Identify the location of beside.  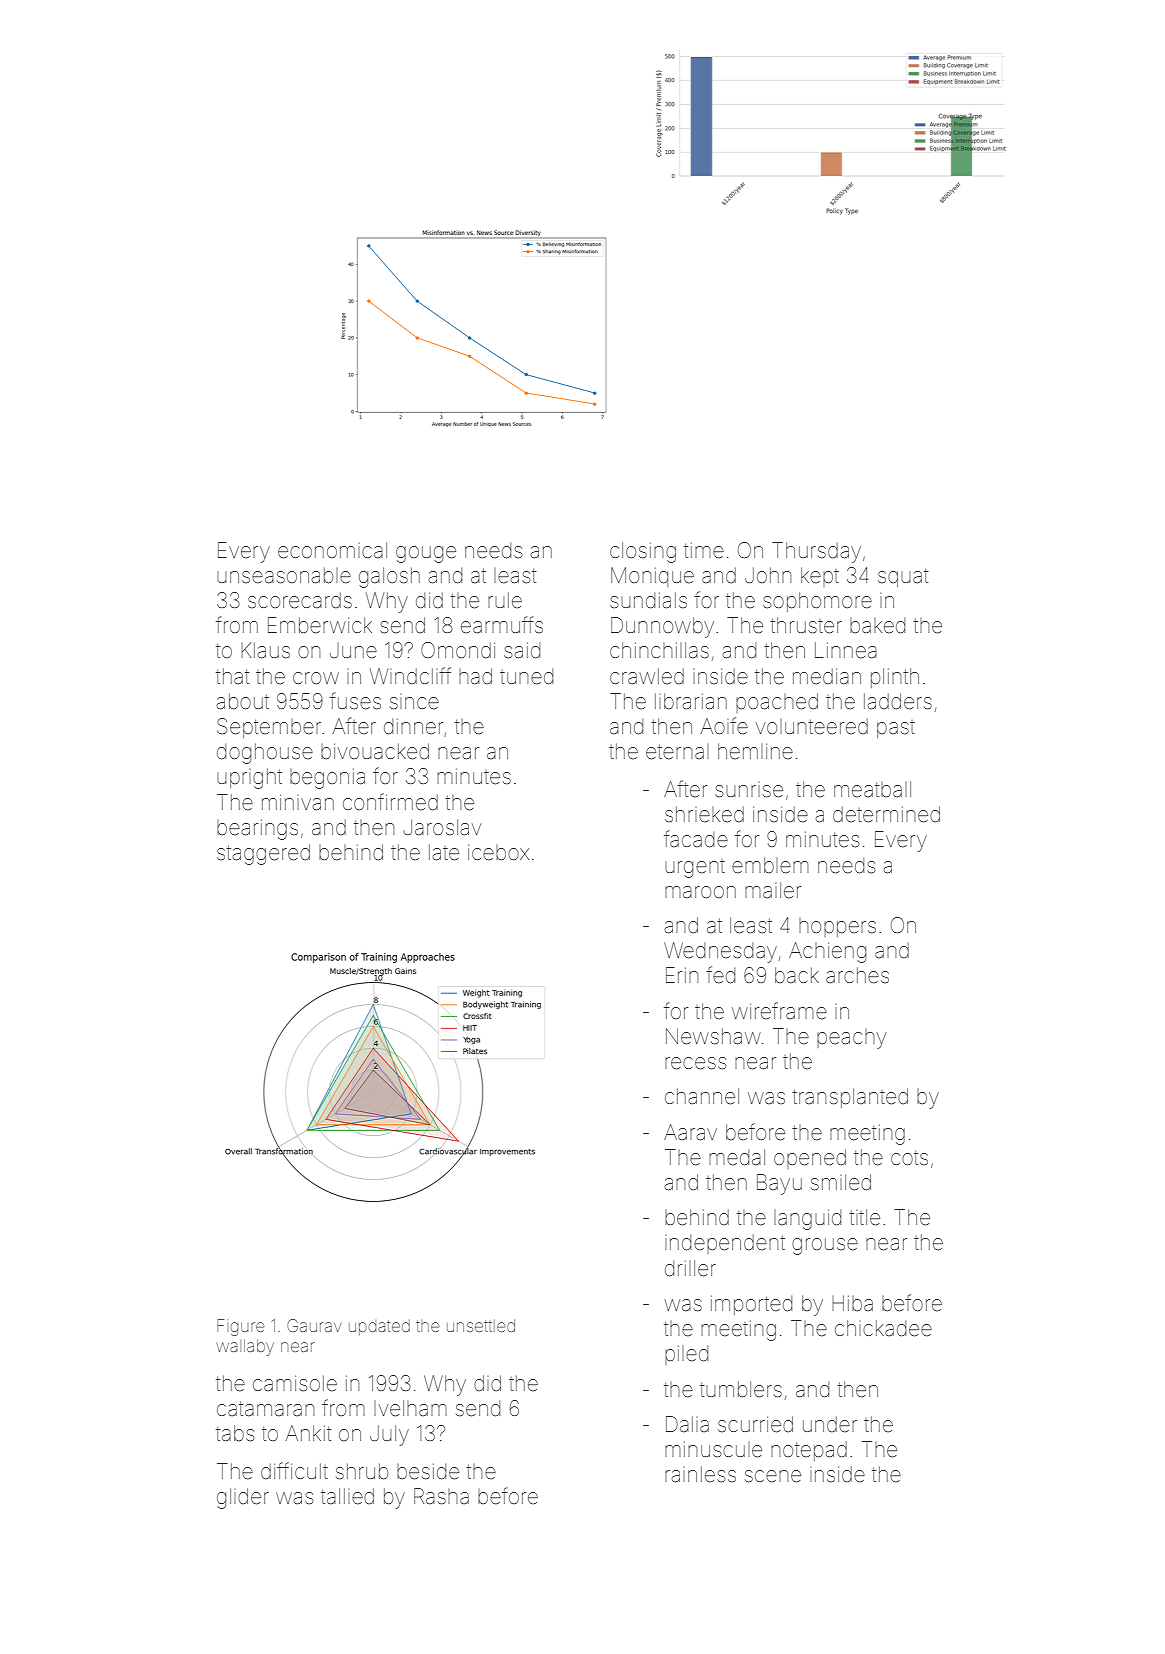
(428, 1472).
